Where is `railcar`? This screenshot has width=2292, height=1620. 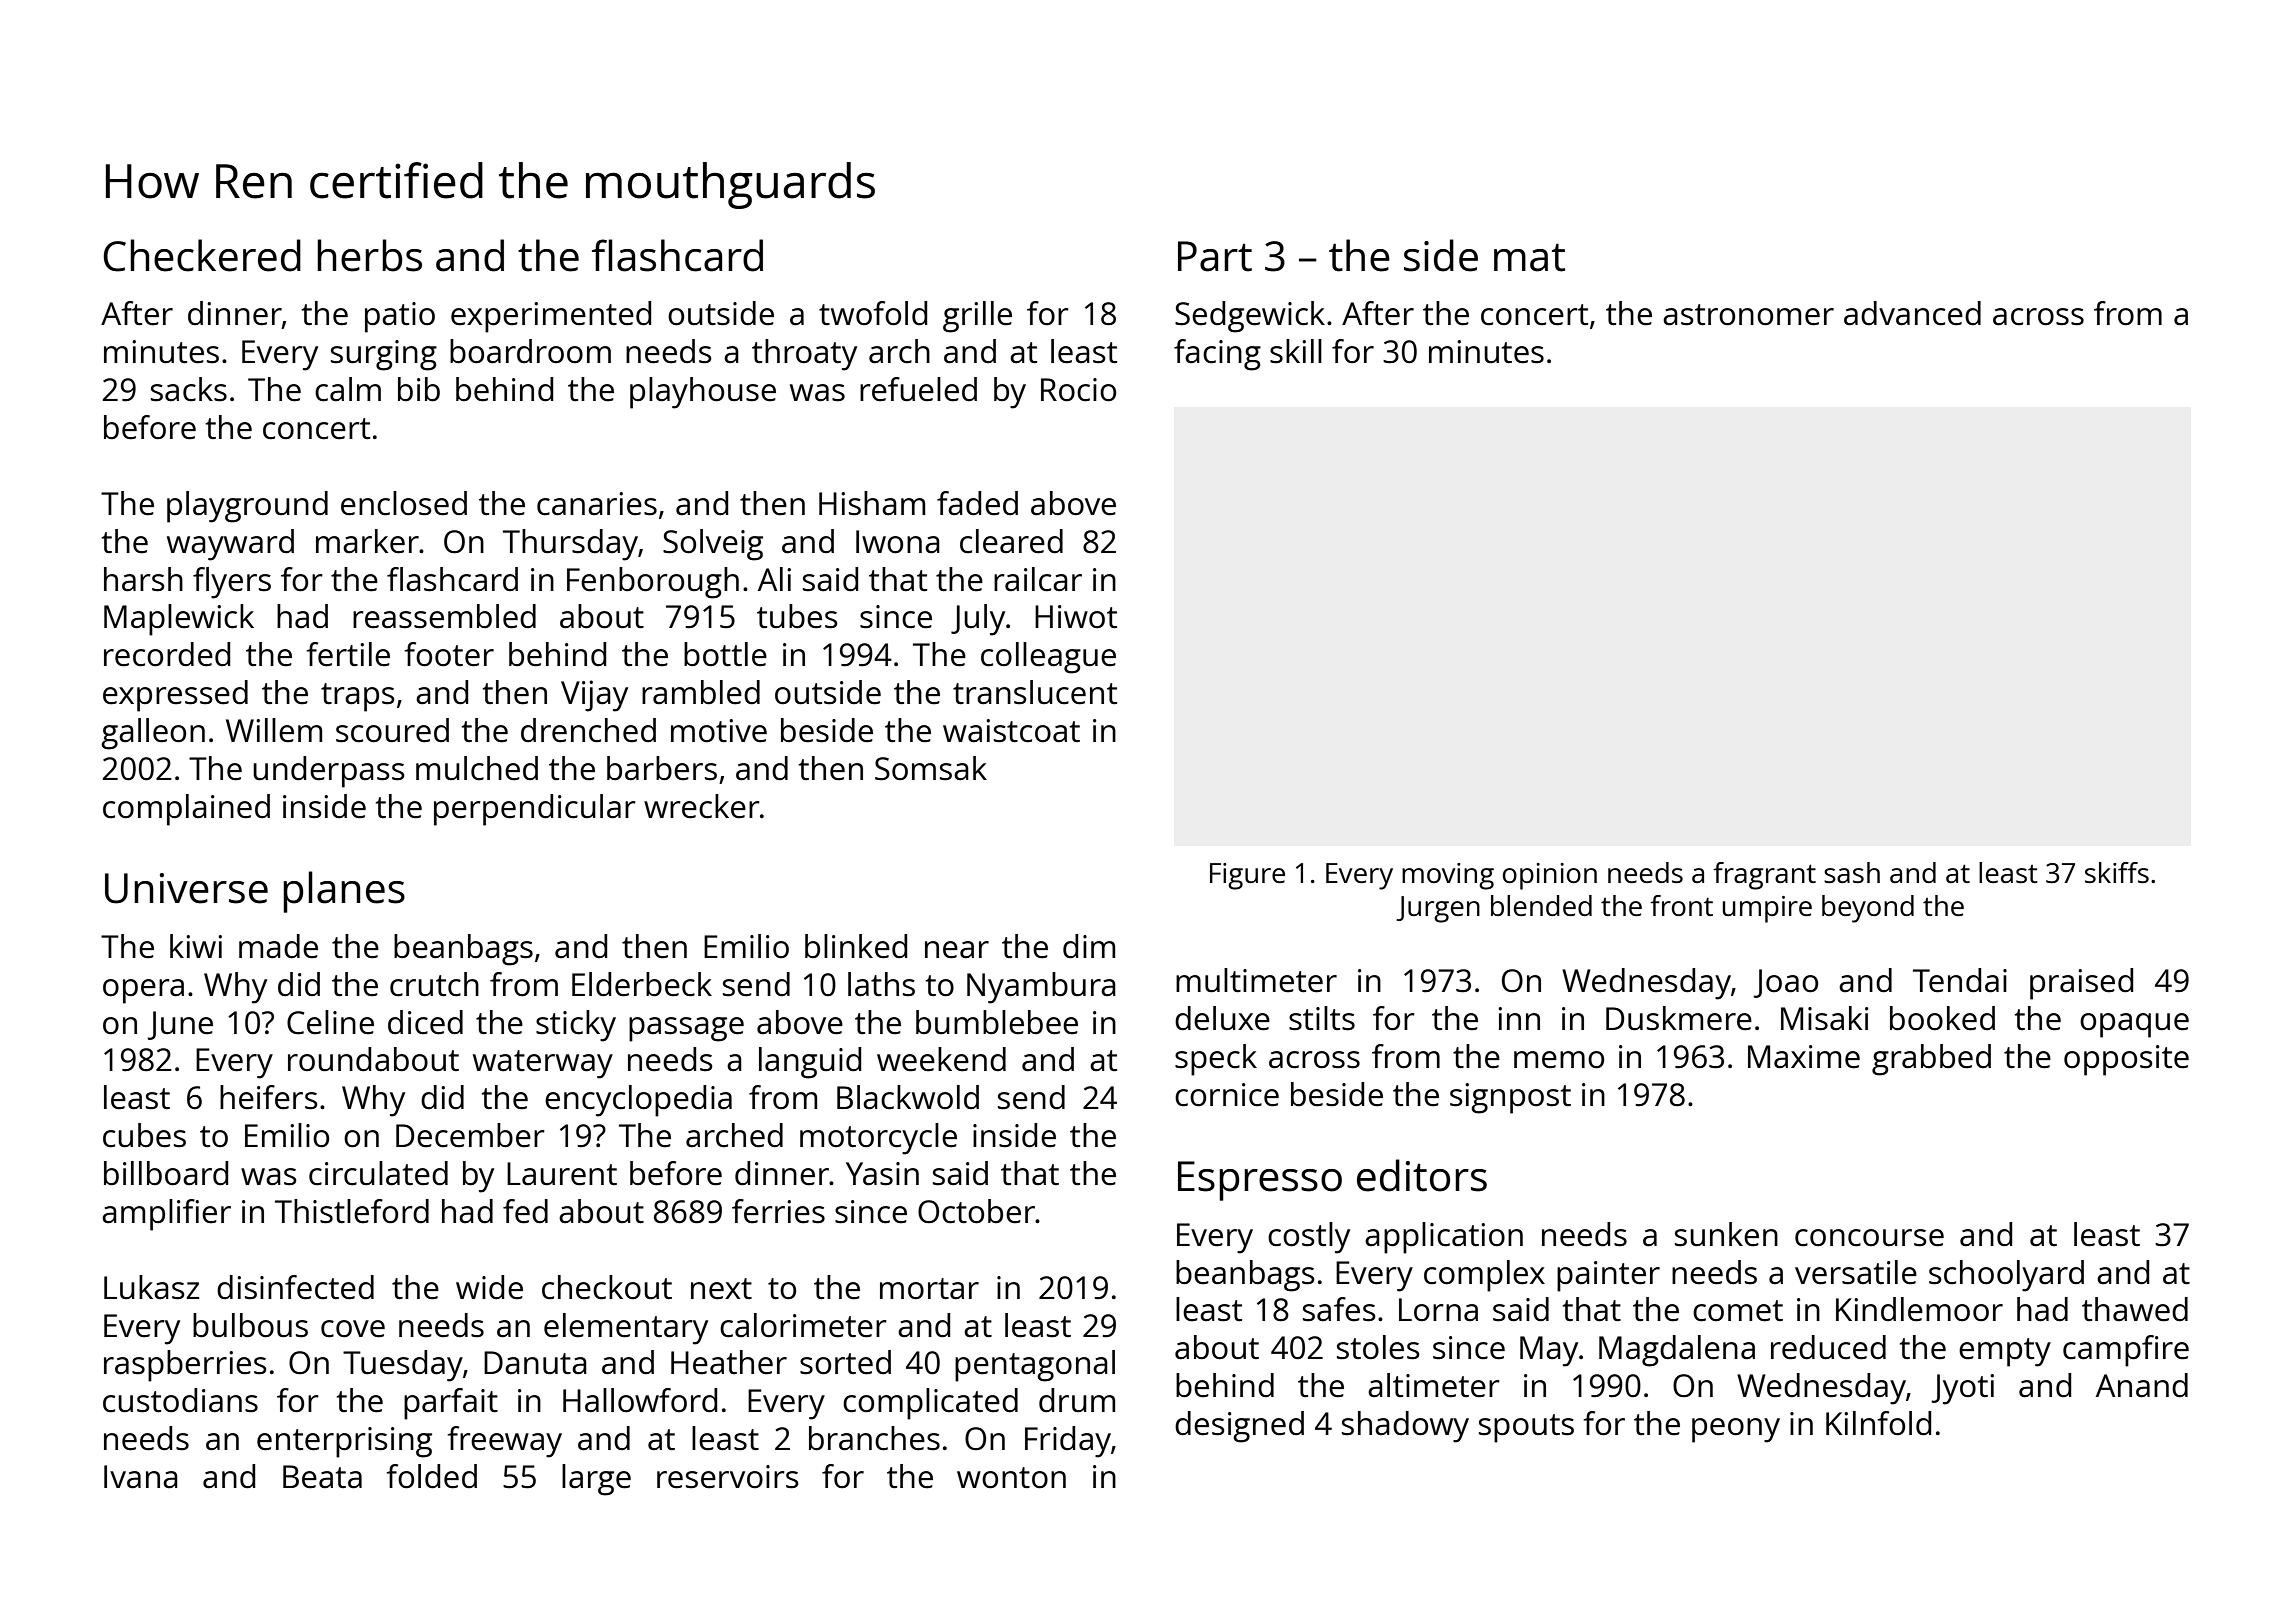
railcar is located at coordinates (1038, 579).
